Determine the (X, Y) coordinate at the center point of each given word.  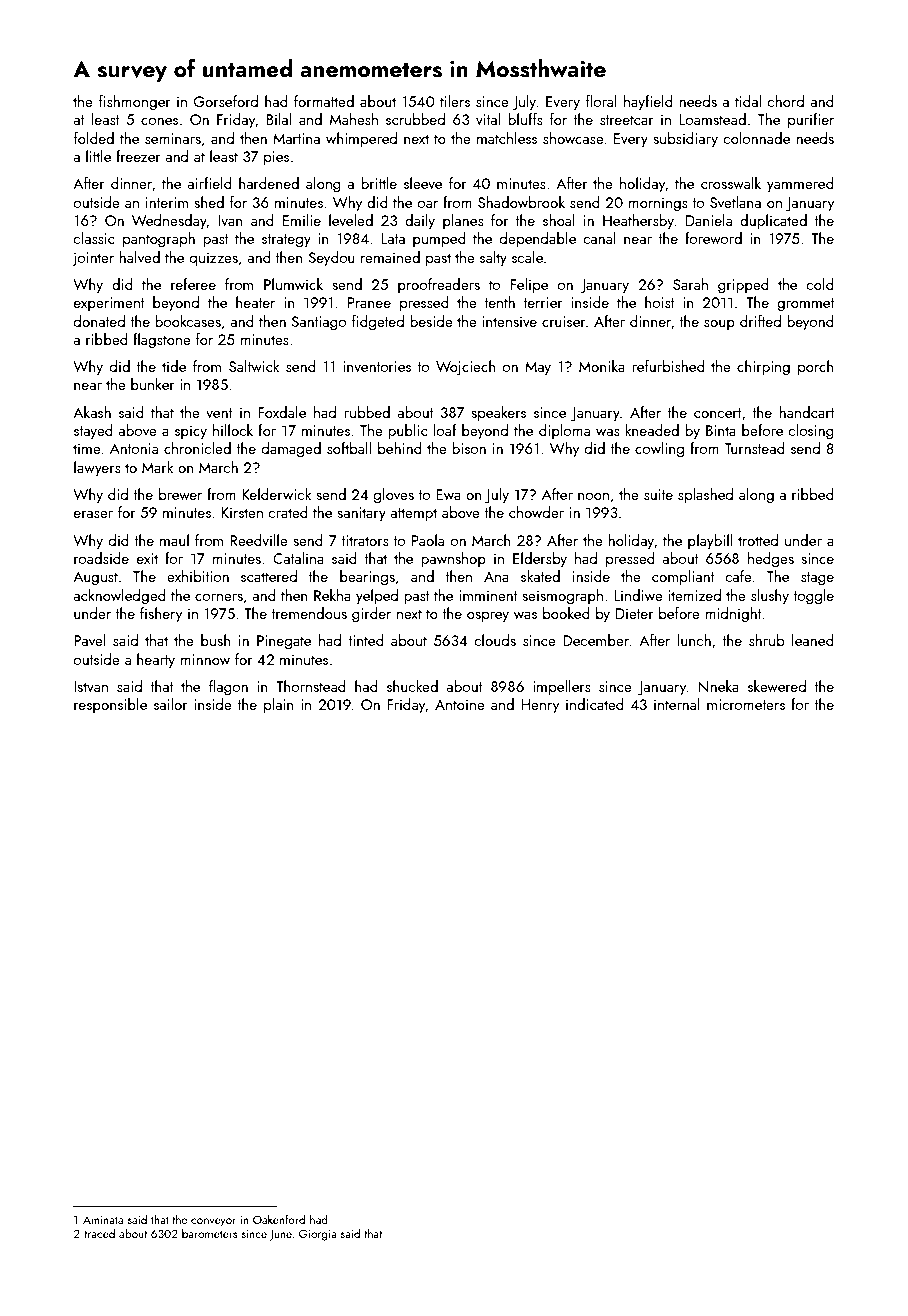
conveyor (213, 1222)
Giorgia (318, 1235)
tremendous (309, 613)
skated (540, 576)
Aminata (103, 1220)
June (280, 1235)
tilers (455, 101)
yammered (800, 185)
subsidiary (685, 140)
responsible (110, 705)
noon (593, 496)
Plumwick (293, 284)
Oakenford (279, 1219)
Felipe (529, 285)
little (98, 156)
